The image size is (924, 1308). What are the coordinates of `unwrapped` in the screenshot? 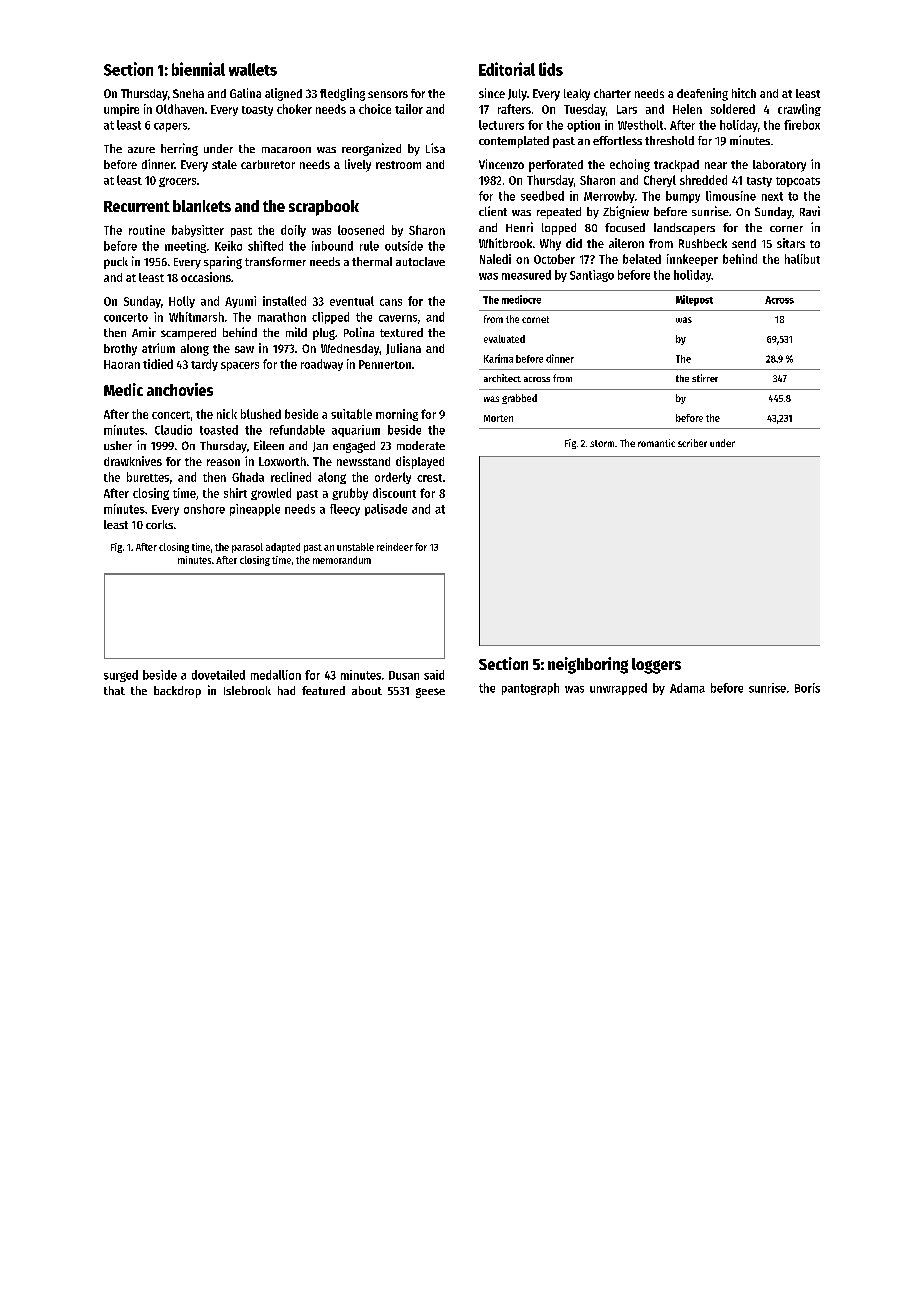 It's located at (618, 689).
